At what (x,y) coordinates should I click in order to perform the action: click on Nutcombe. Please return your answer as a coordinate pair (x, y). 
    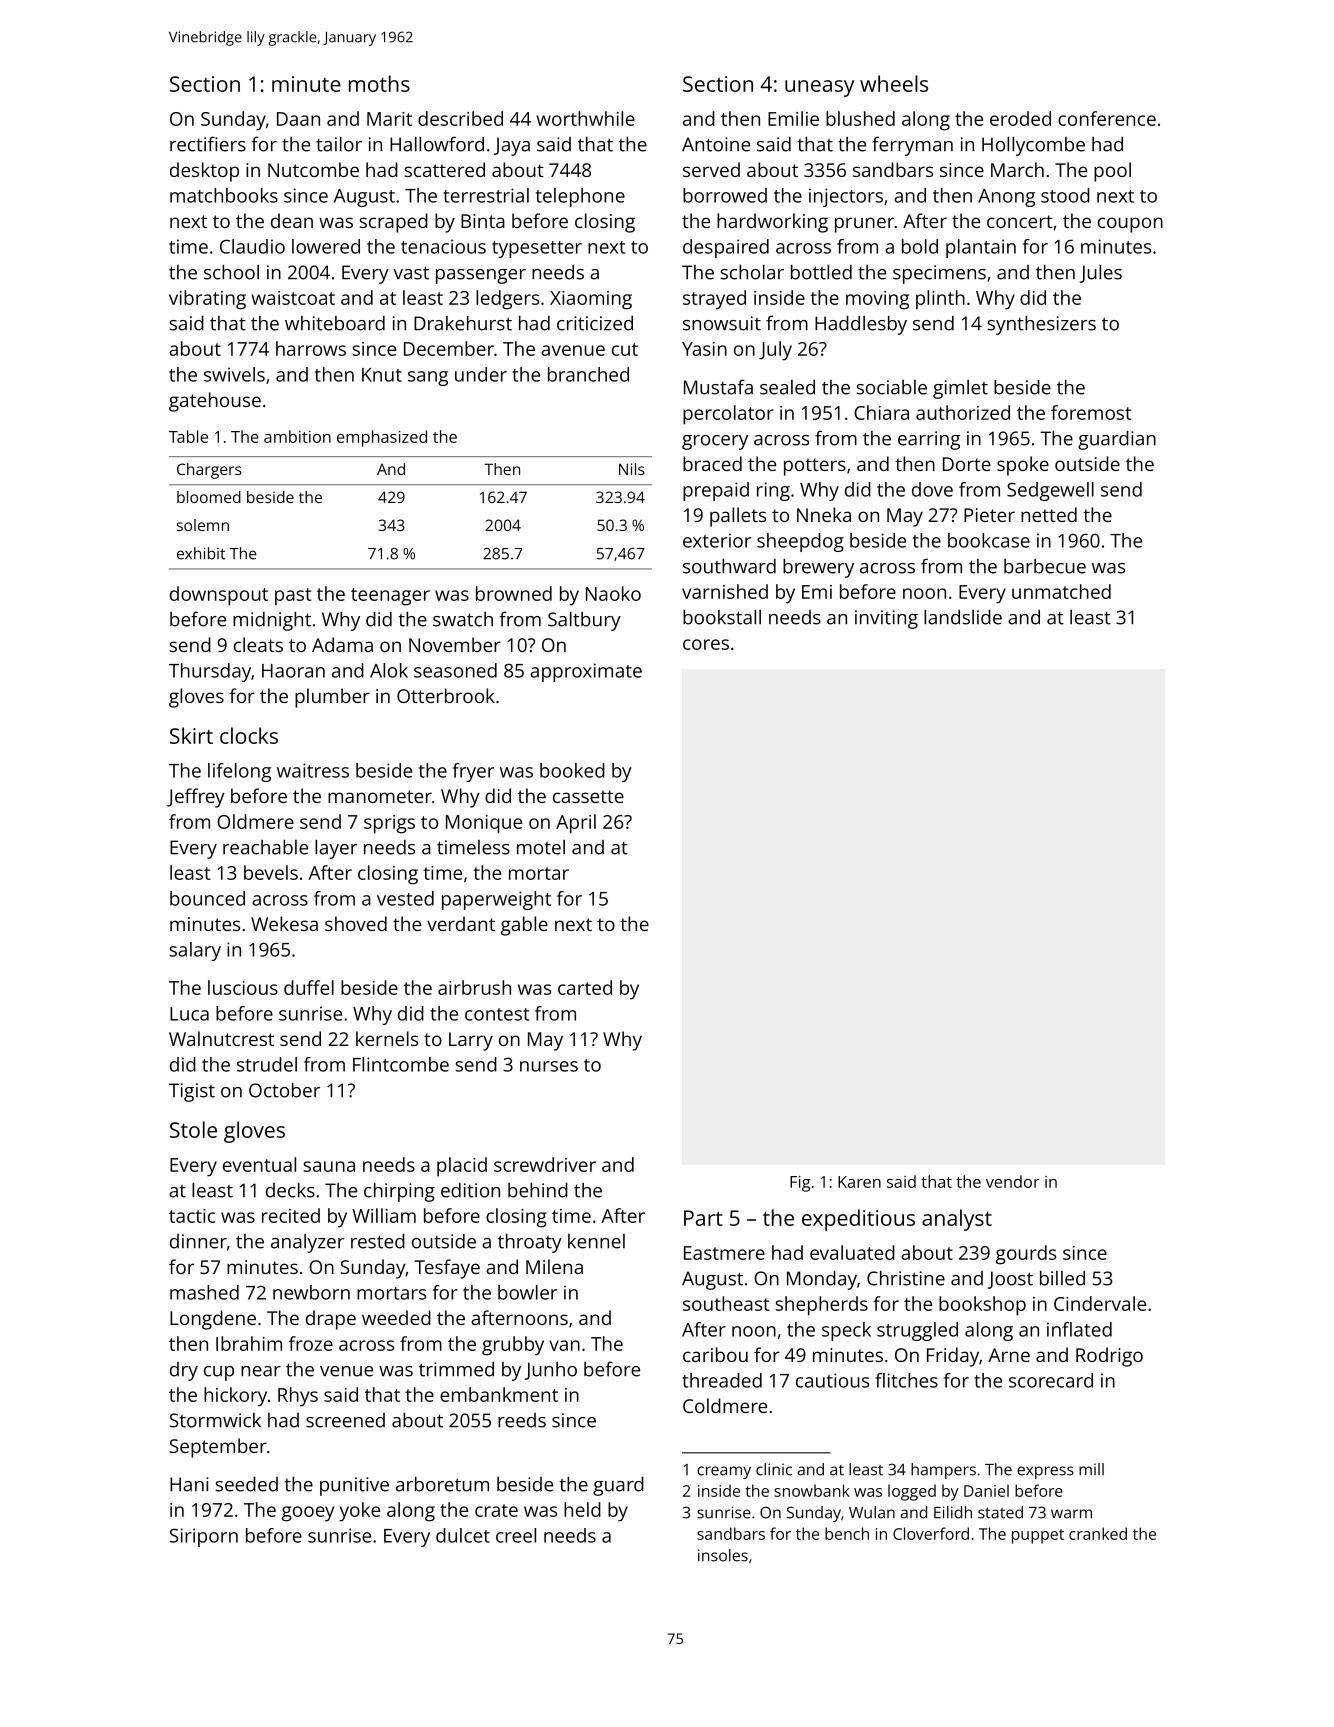
    Looking at the image, I should click on (313, 169).
